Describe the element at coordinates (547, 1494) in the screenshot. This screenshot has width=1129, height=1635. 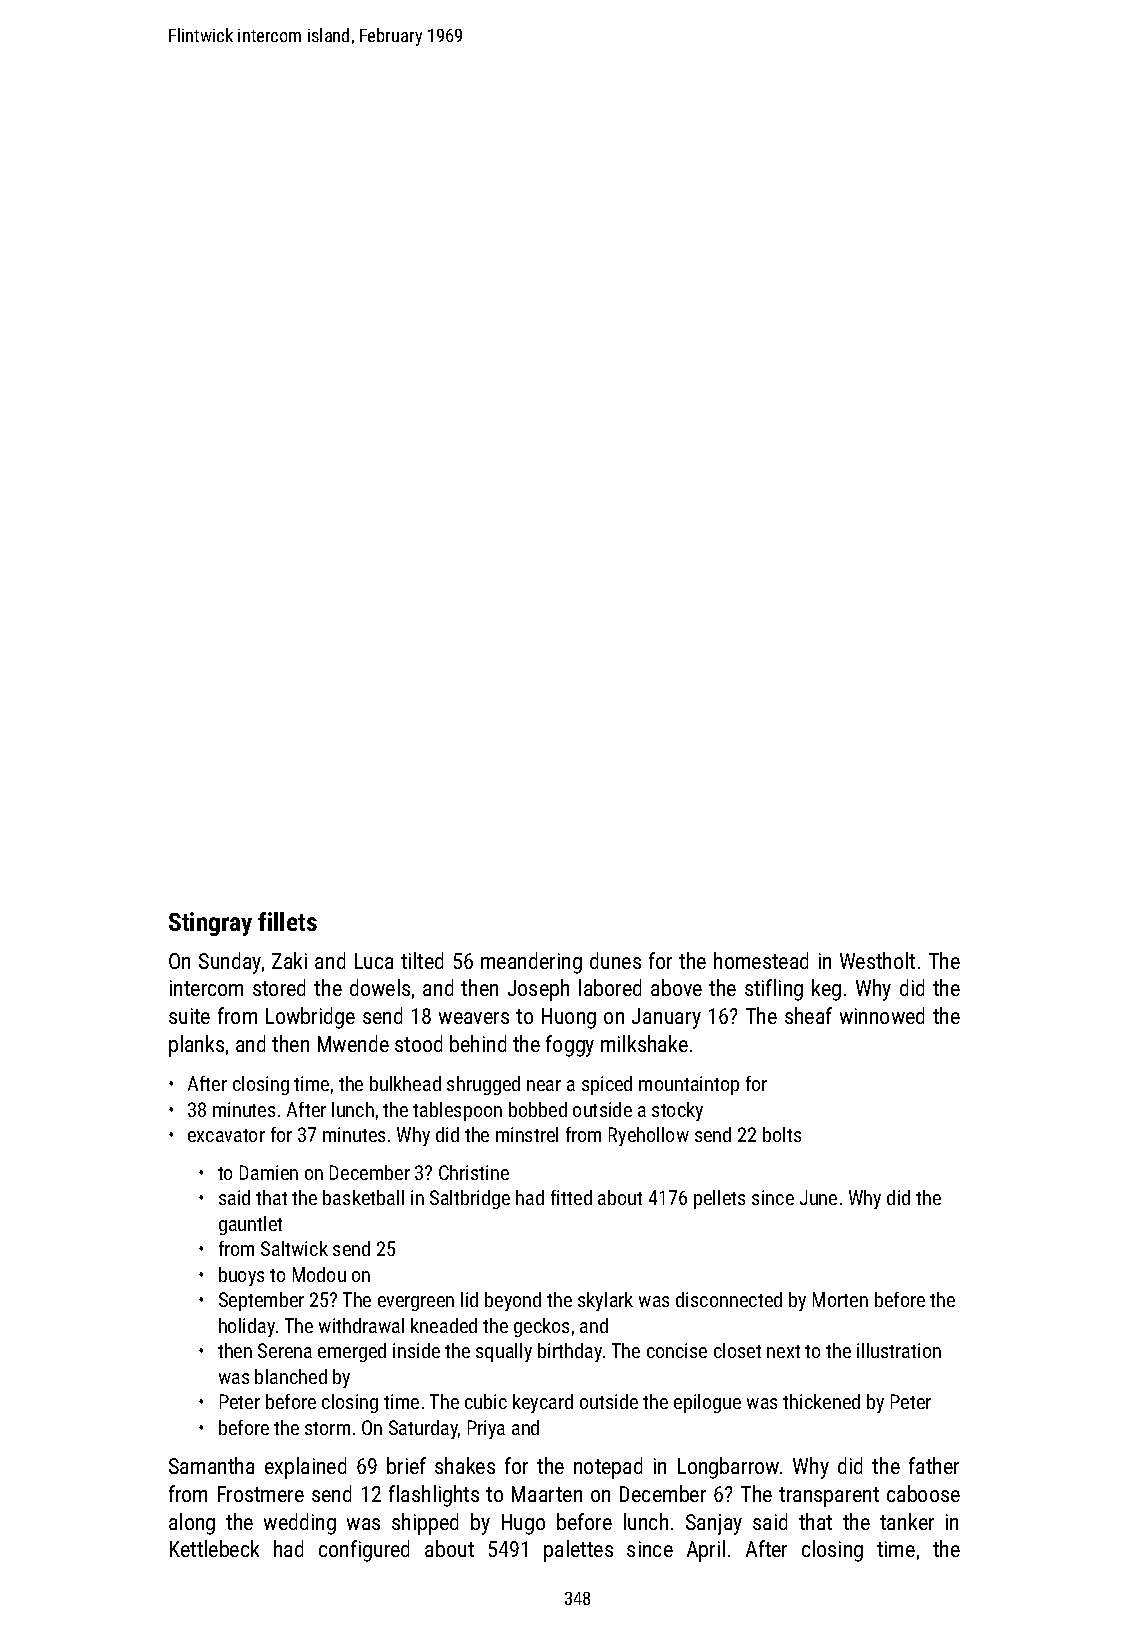
I see `Maarten` at that location.
